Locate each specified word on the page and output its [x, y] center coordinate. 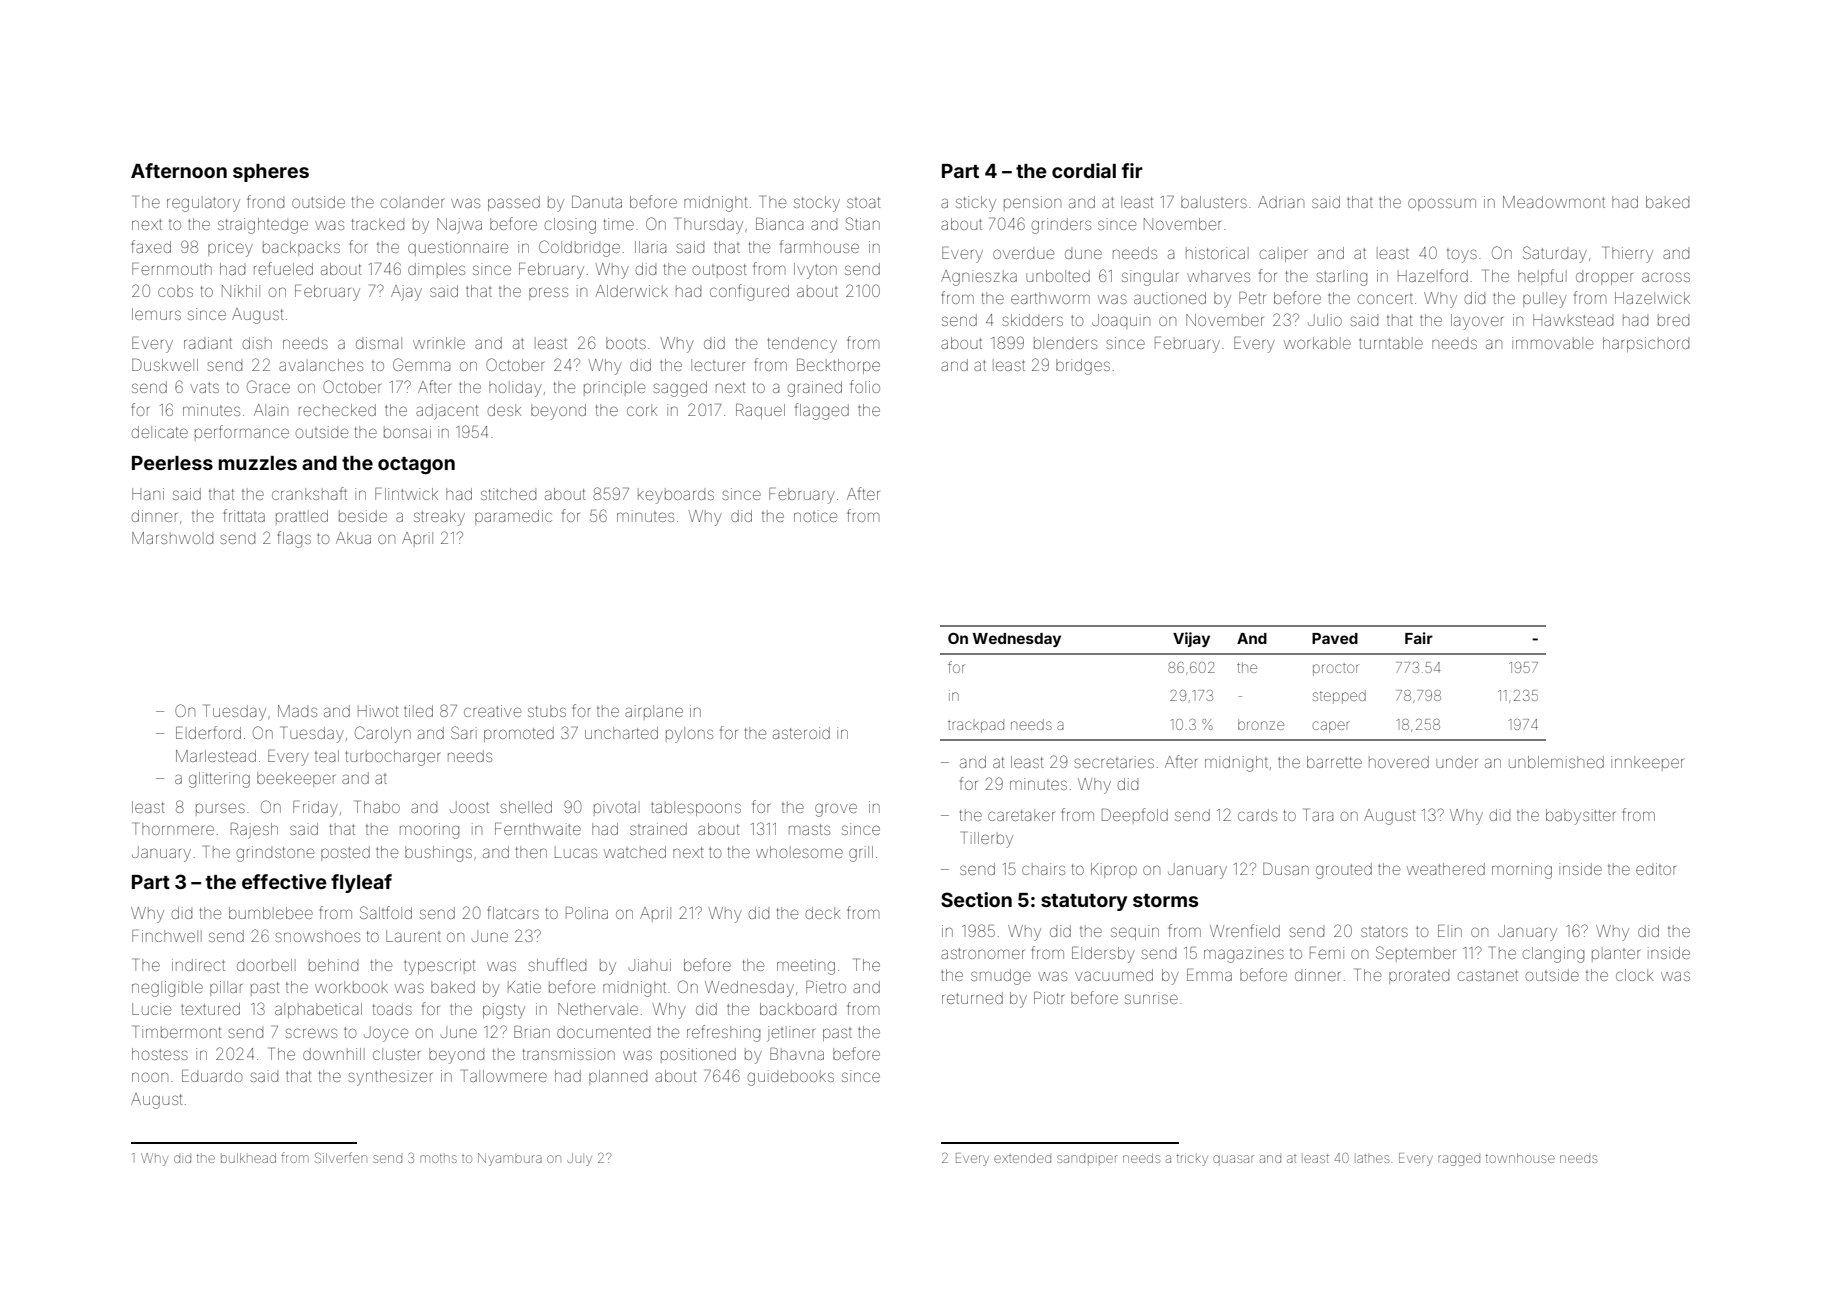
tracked [378, 224]
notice [815, 516]
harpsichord [1646, 344]
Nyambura [510, 1159]
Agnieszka [979, 278]
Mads [297, 711]
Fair [1419, 638]
